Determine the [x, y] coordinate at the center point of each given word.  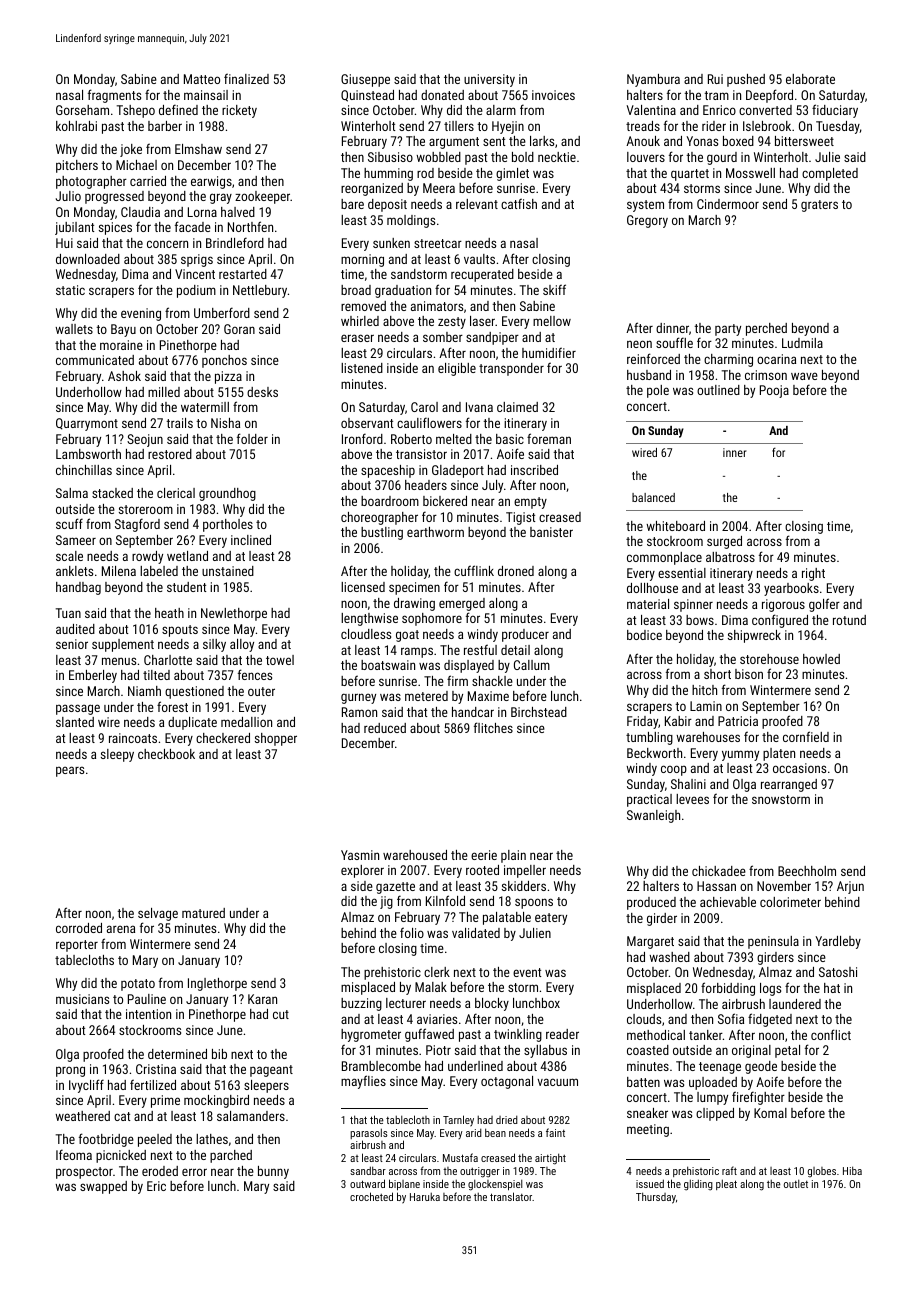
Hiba [852, 1170]
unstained [228, 571]
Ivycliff [86, 1086]
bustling [382, 533]
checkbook [166, 754]
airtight [550, 1159]
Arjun [850, 887]
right [813, 574]
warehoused [415, 855]
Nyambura [653, 80]
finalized [246, 78]
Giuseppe [365, 80]
